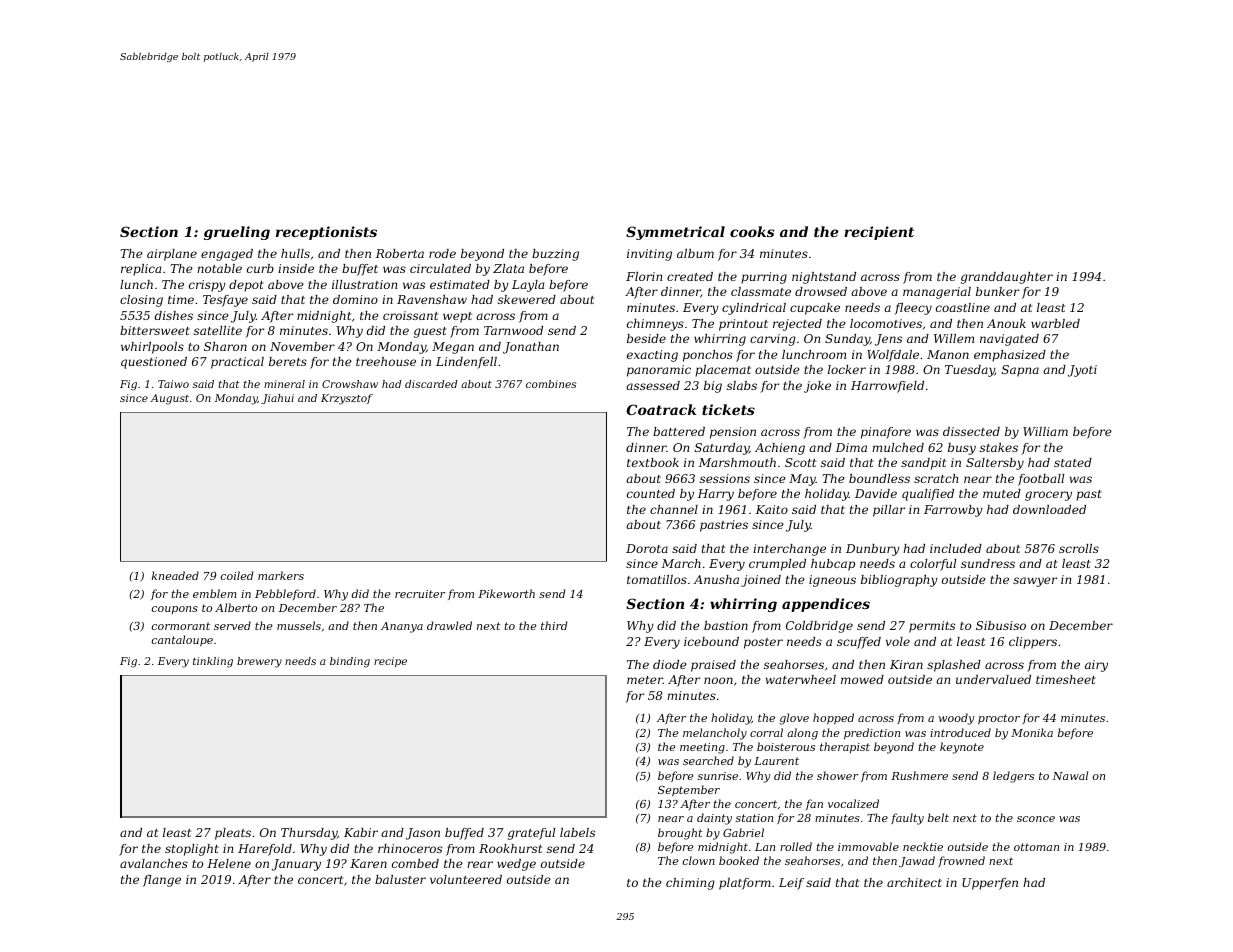  What do you see at coordinates (645, 680) in the document?
I see `meter` at bounding box center [645, 680].
